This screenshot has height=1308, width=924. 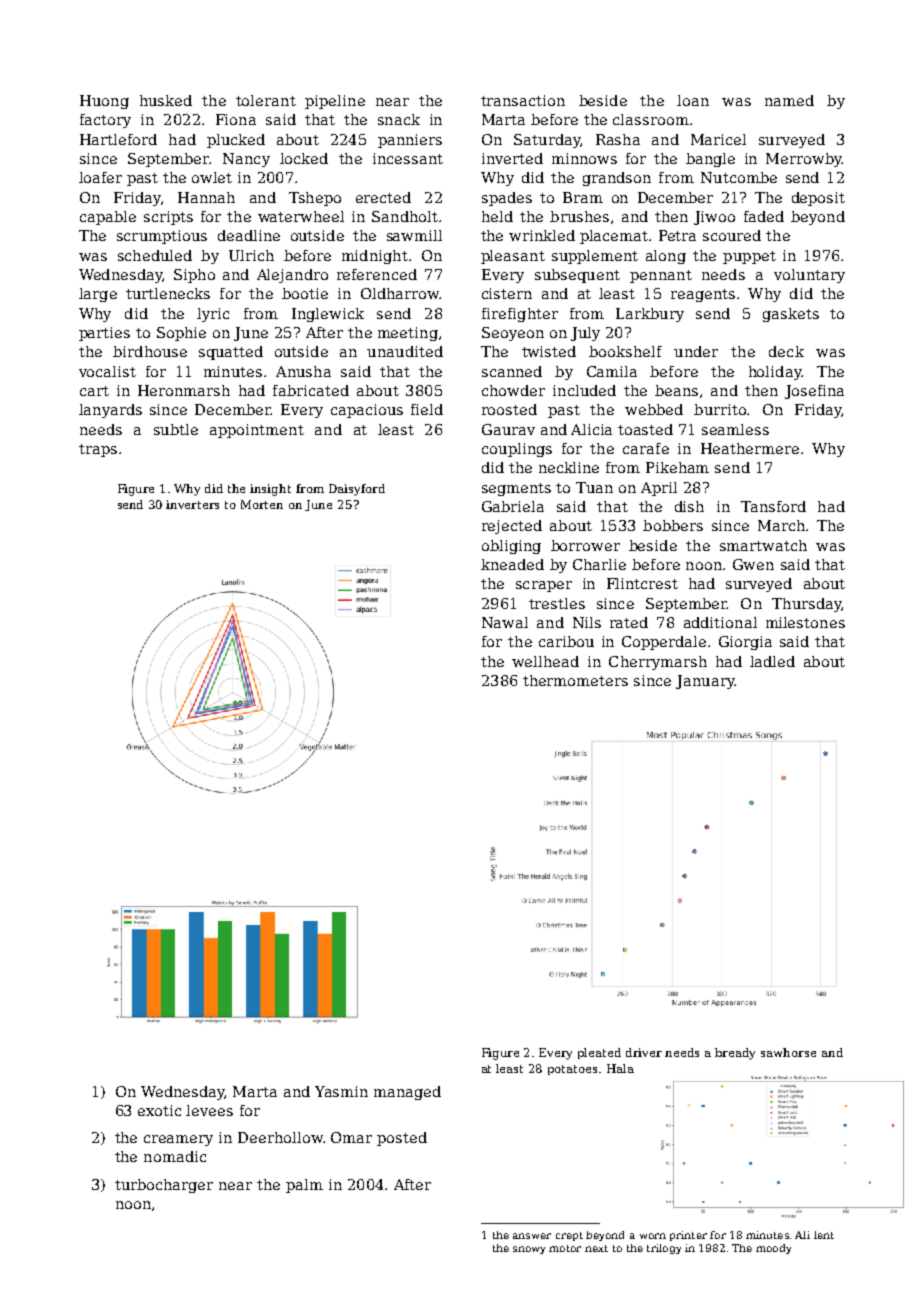 What do you see at coordinates (408, 158) in the screenshot?
I see `incessant` at bounding box center [408, 158].
